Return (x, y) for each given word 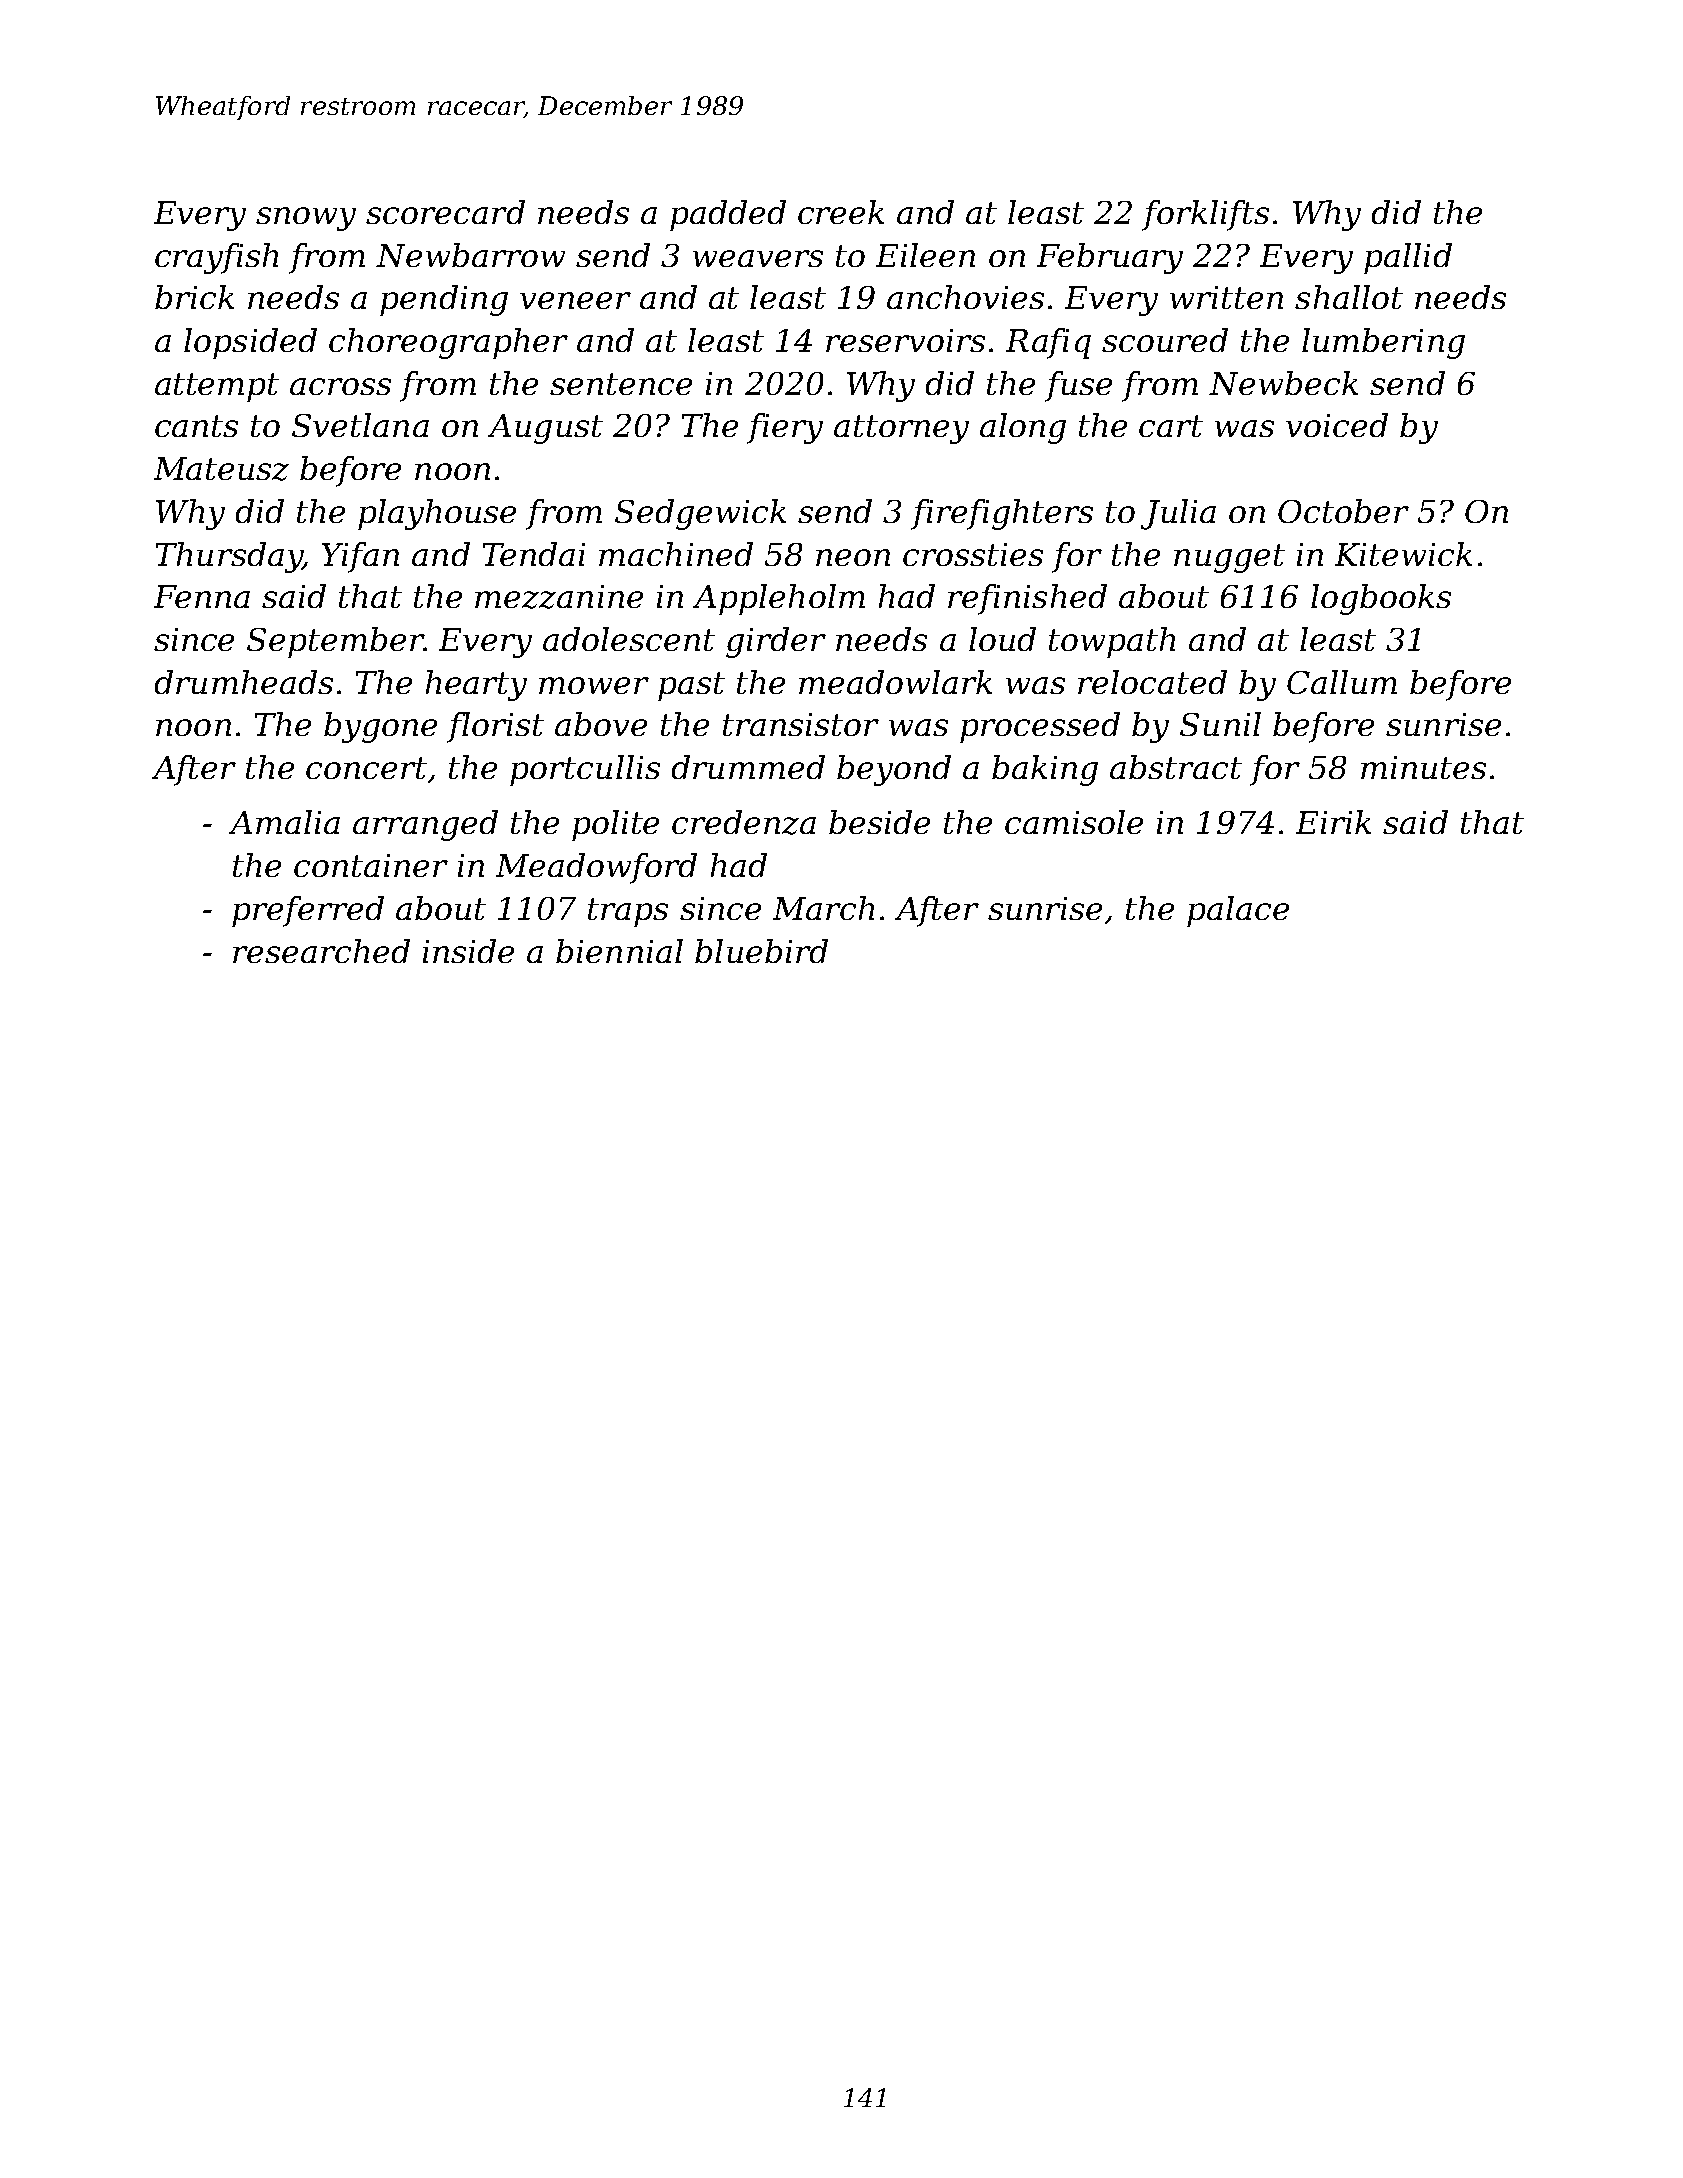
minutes (1423, 767)
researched (321, 951)
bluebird (761, 951)
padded (728, 215)
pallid (1408, 258)
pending (444, 300)
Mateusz (221, 469)
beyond (894, 770)
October (1343, 511)
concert (366, 768)
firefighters (1002, 514)
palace (1238, 911)
